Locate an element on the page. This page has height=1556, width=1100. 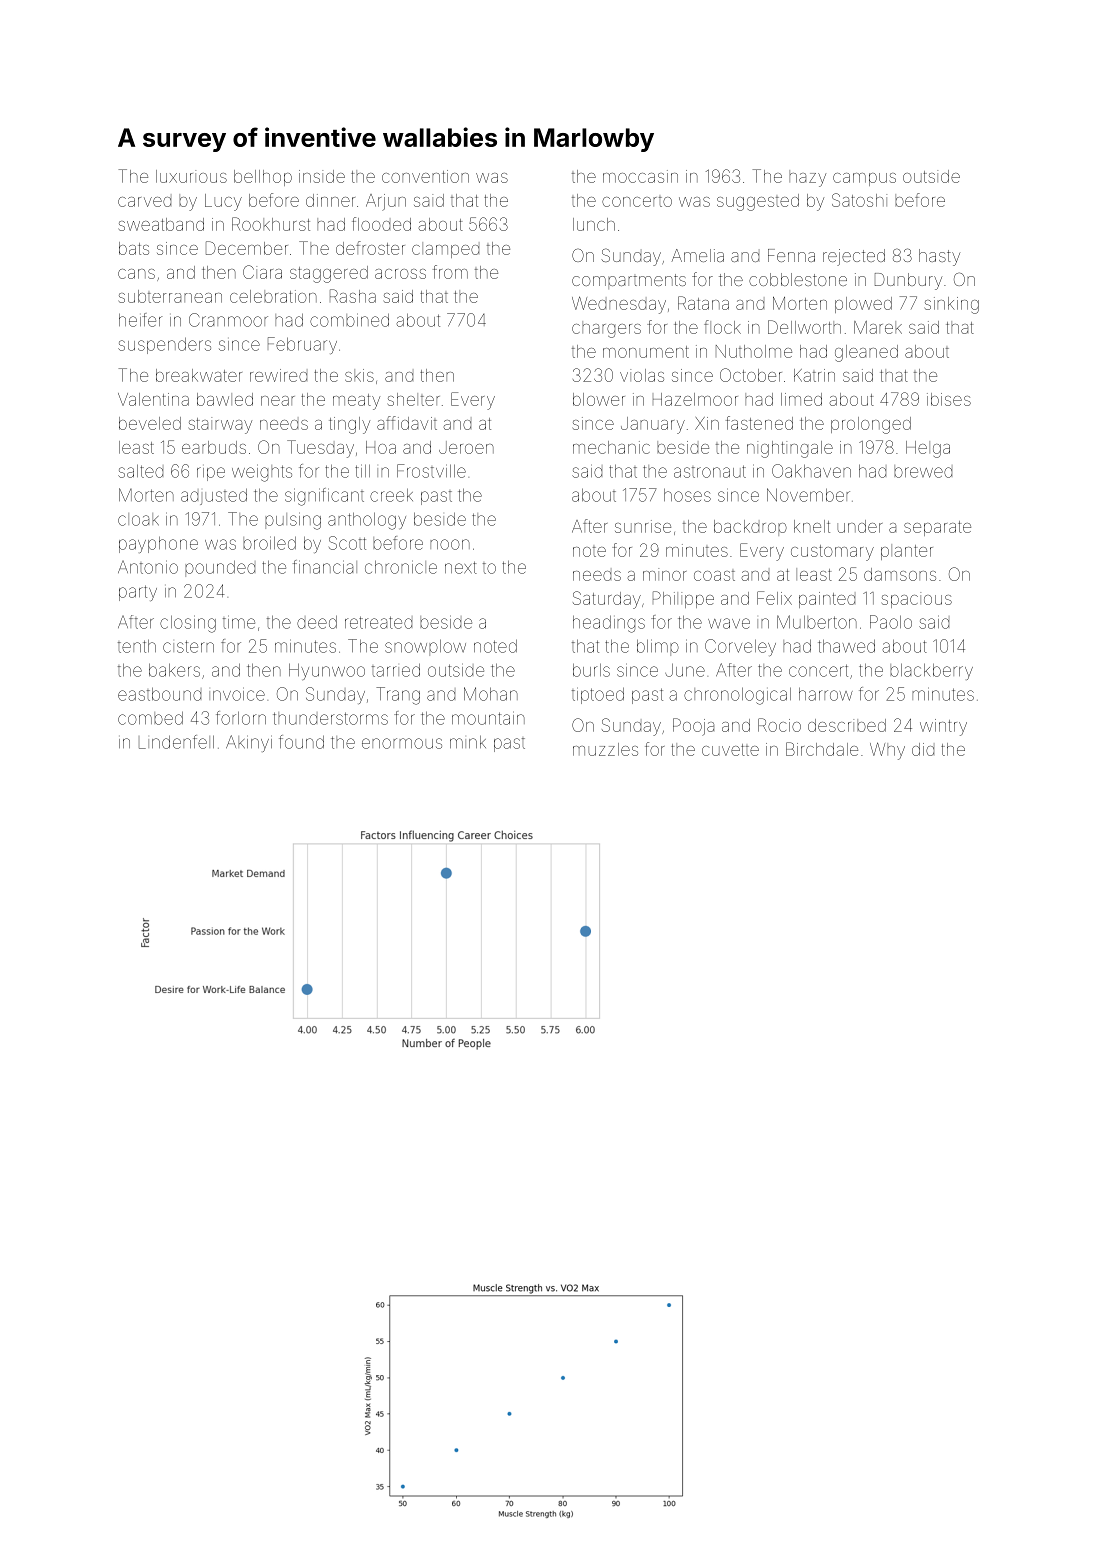
across is located at coordinates (400, 274).
